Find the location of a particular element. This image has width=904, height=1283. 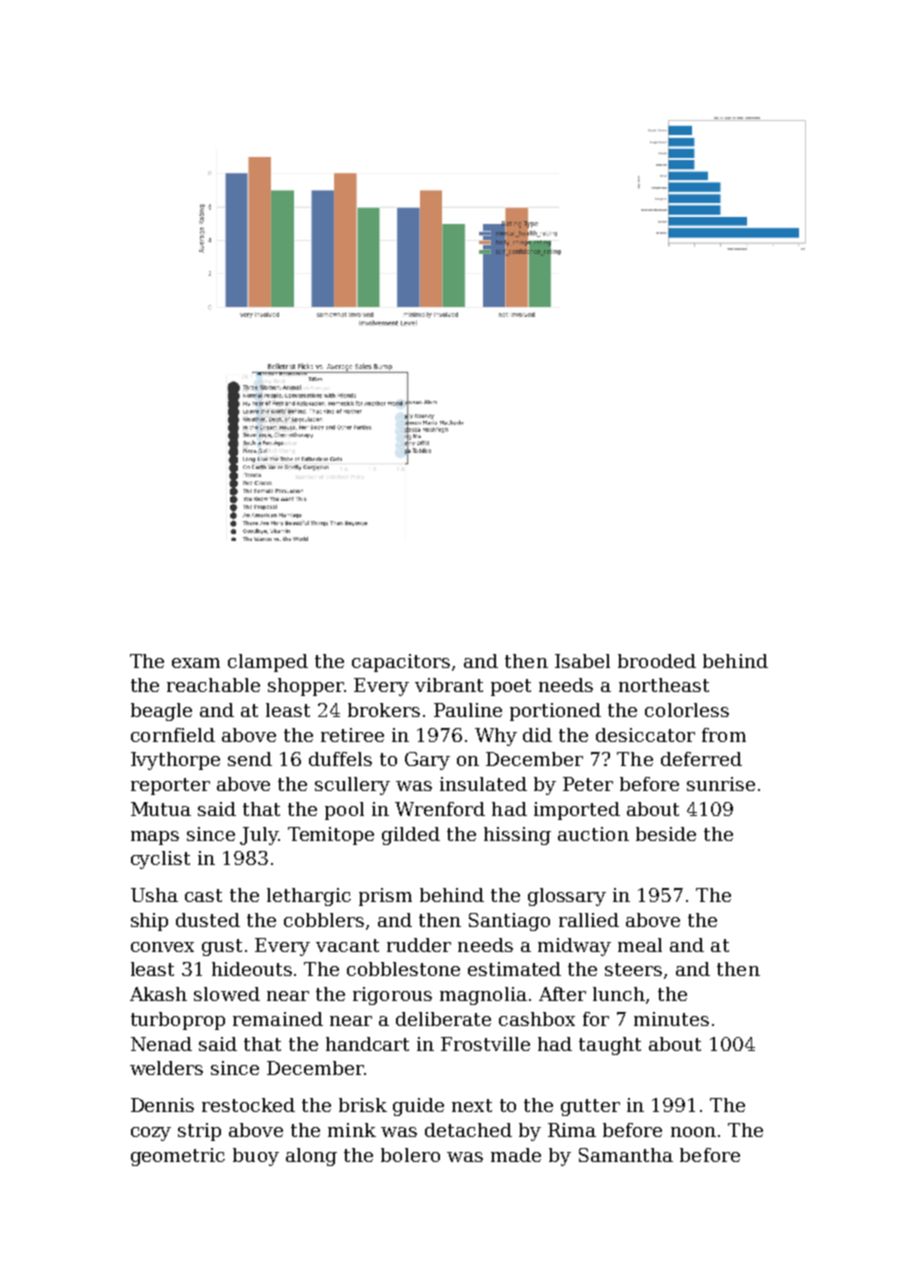

Frostville is located at coordinates (485, 1044).
